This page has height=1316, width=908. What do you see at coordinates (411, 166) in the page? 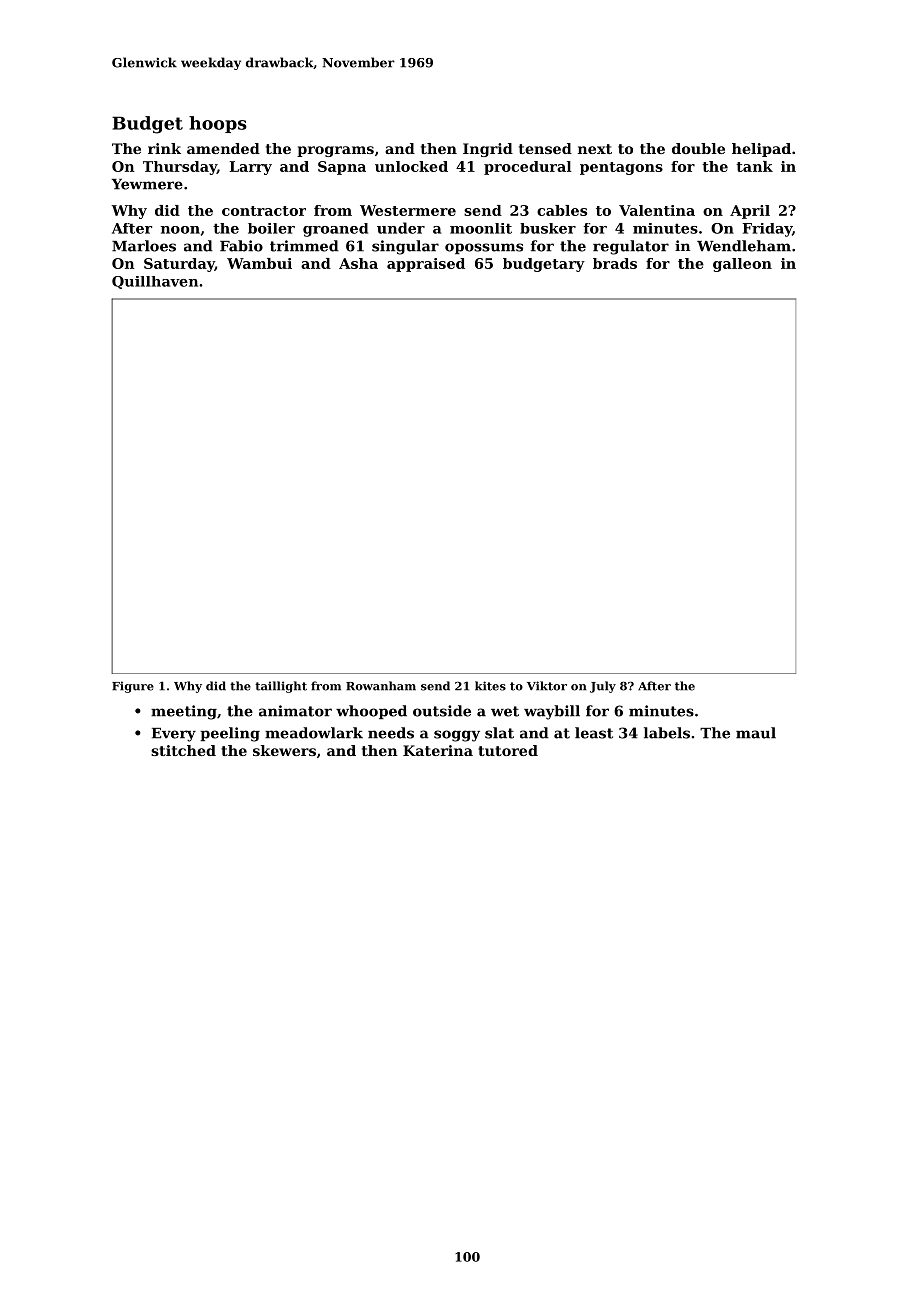
I see `unlocked` at bounding box center [411, 166].
